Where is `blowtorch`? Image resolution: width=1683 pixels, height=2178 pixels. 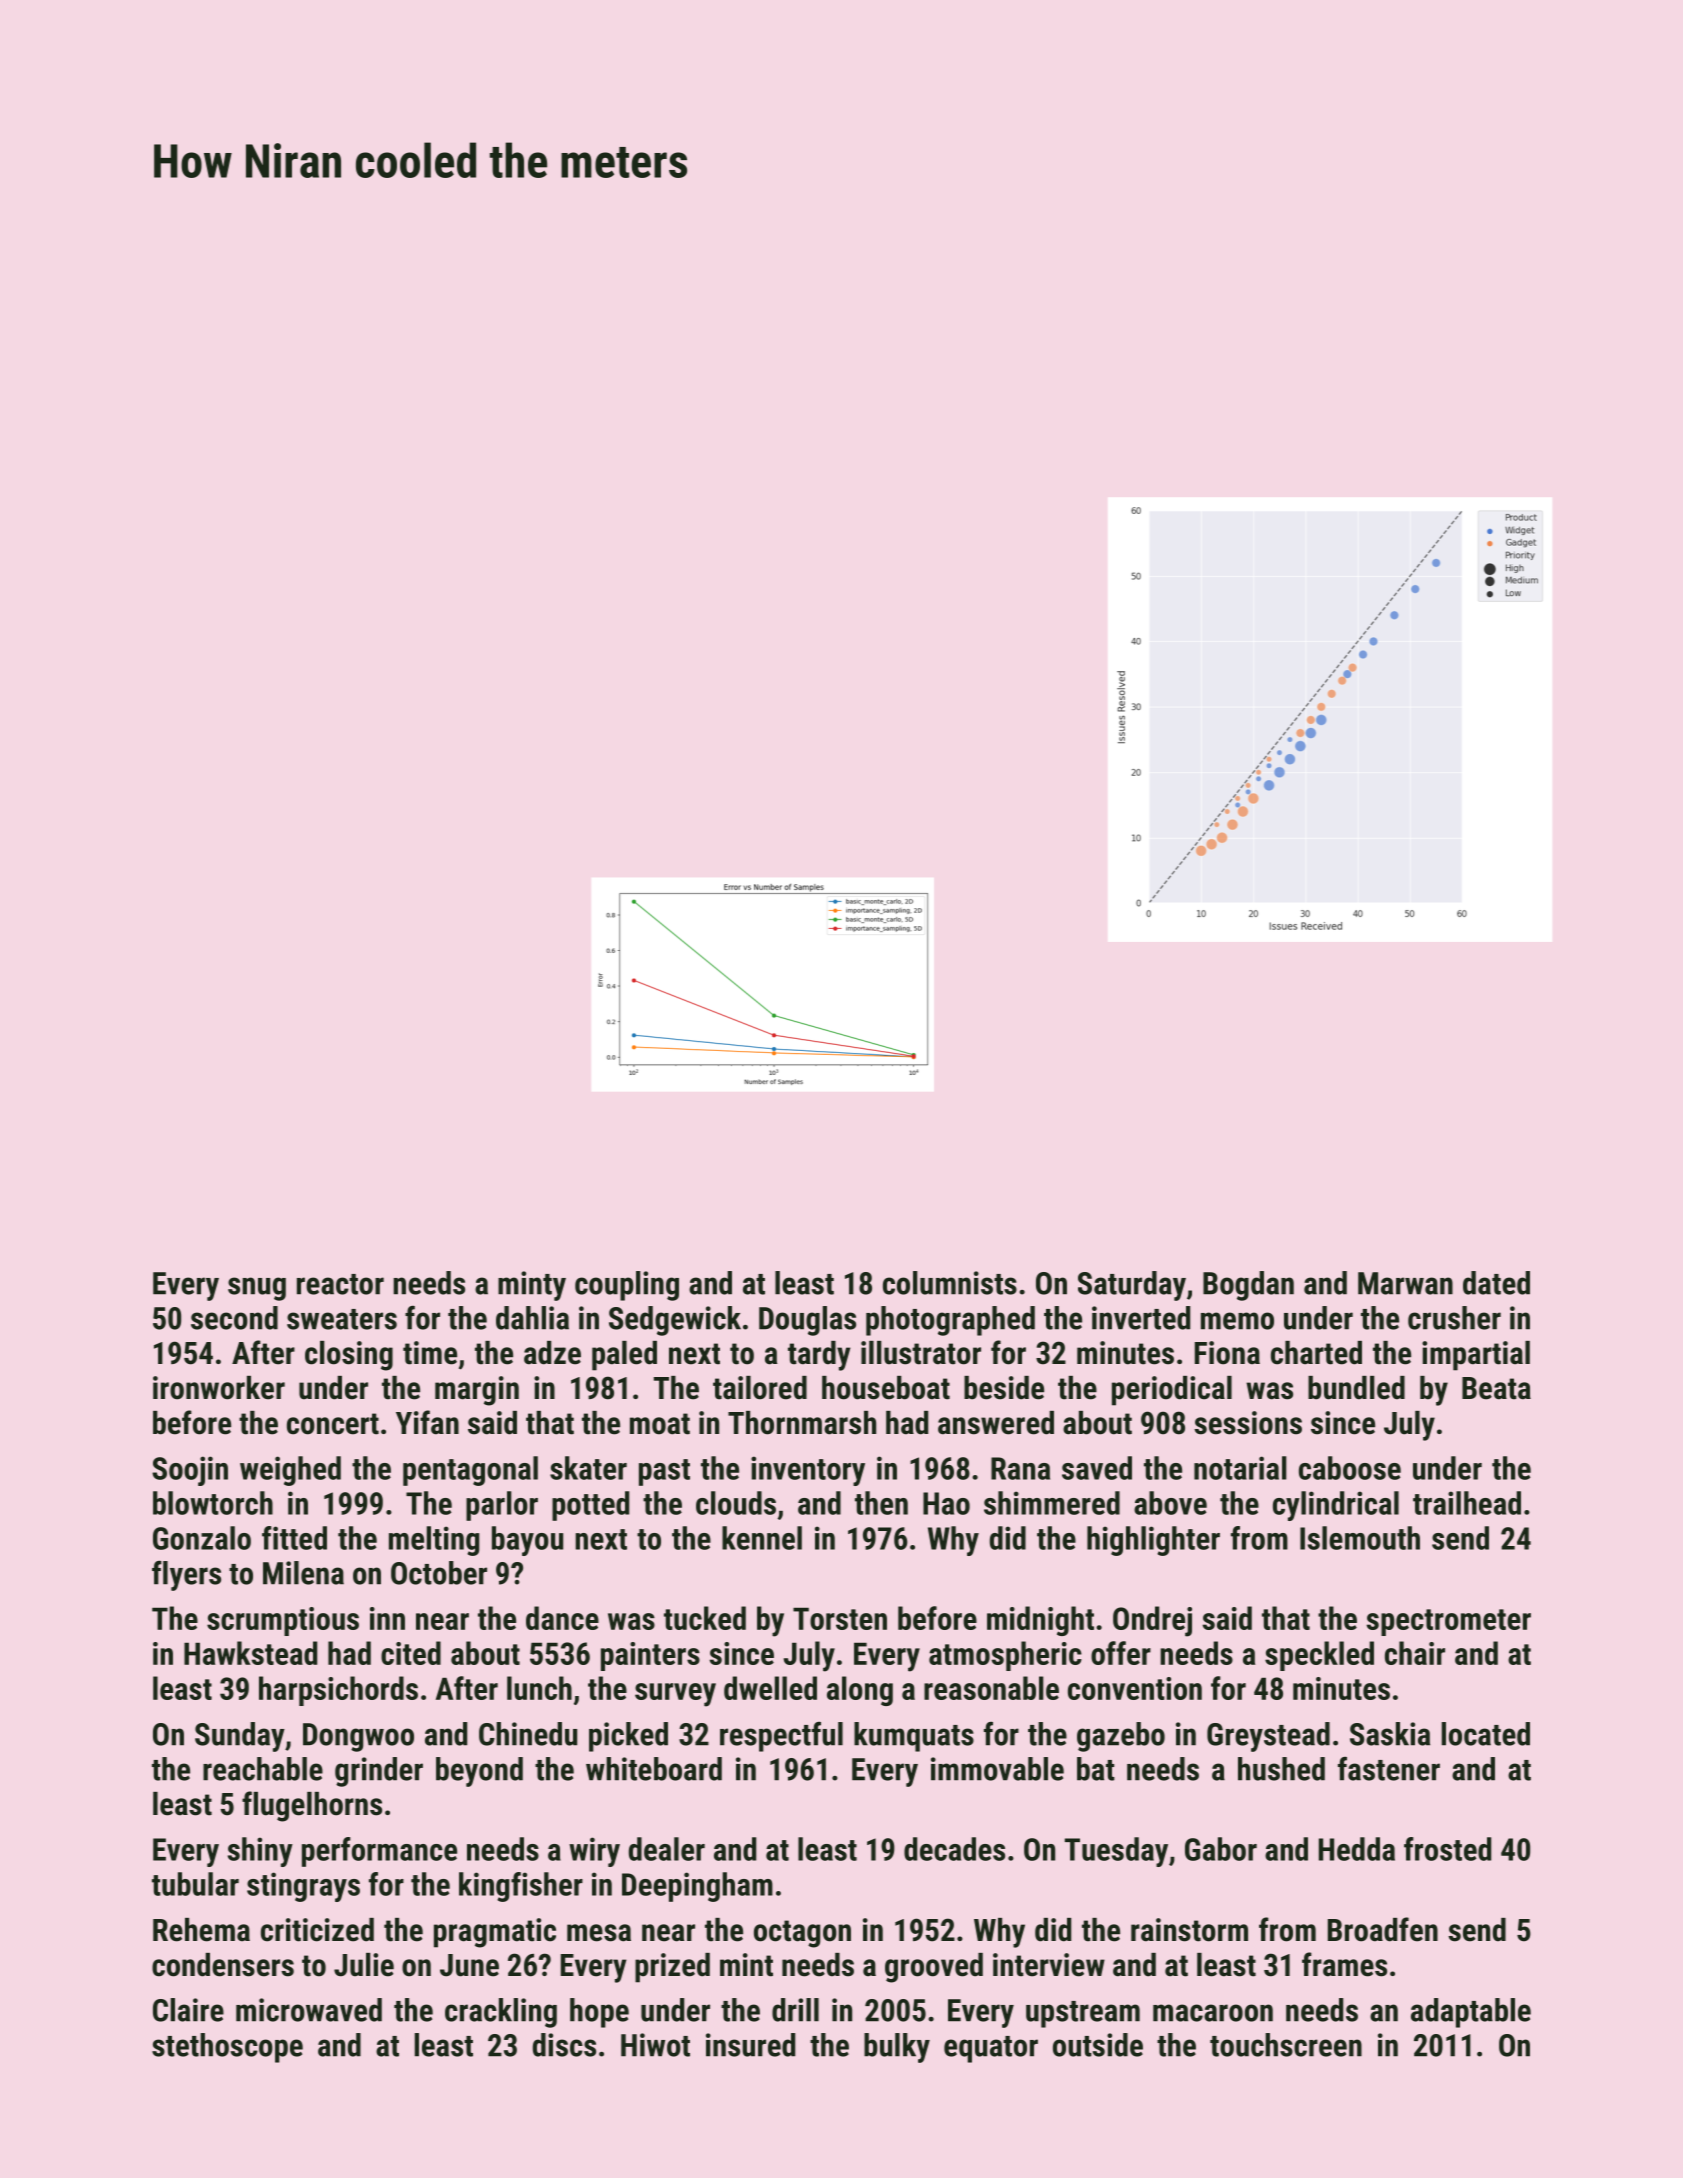
blowtorch is located at coordinates (213, 1503).
